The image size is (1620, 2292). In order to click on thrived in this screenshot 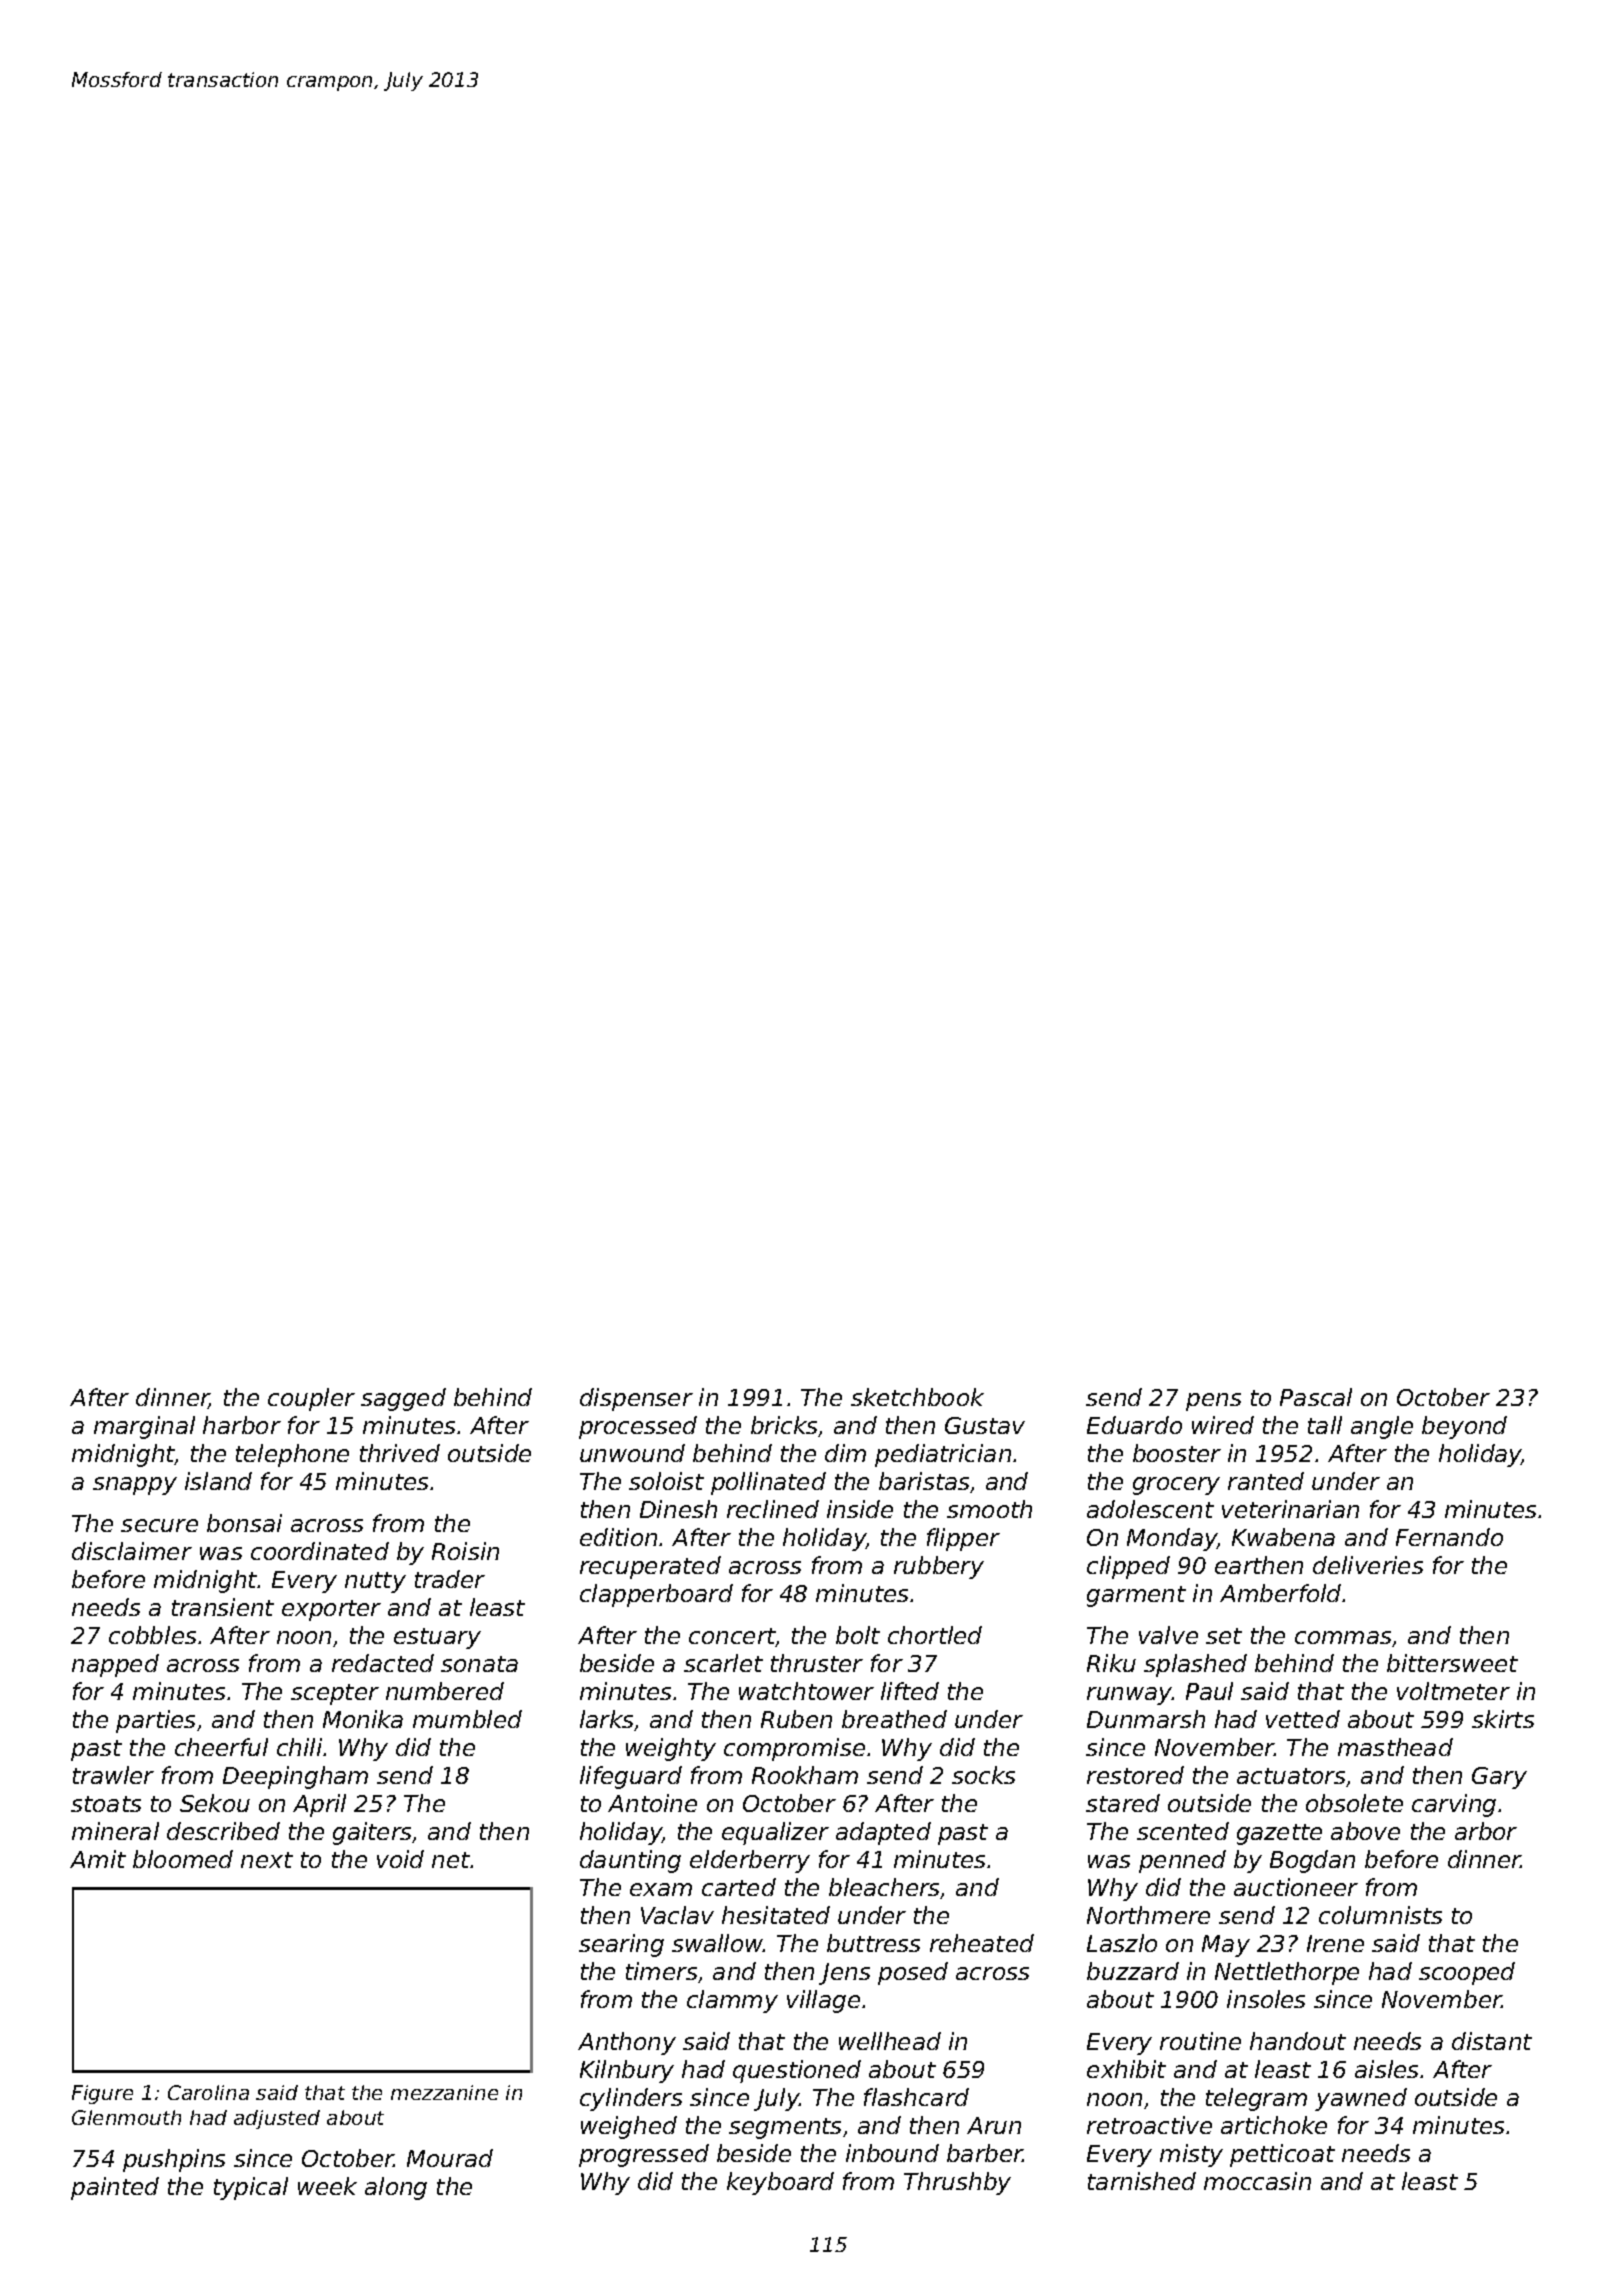, I will do `click(400, 1453)`.
